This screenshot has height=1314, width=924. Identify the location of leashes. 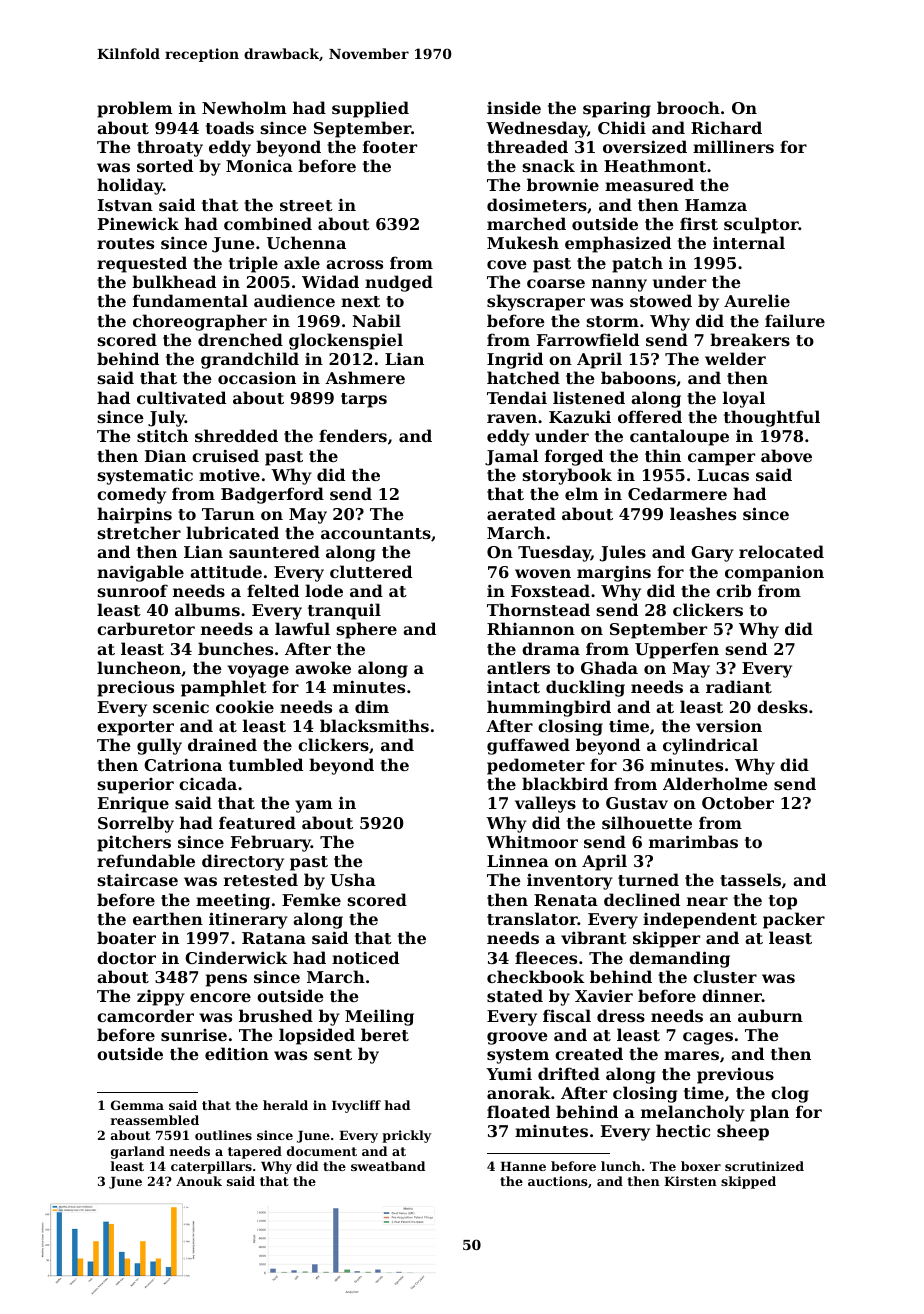
(703, 513).
